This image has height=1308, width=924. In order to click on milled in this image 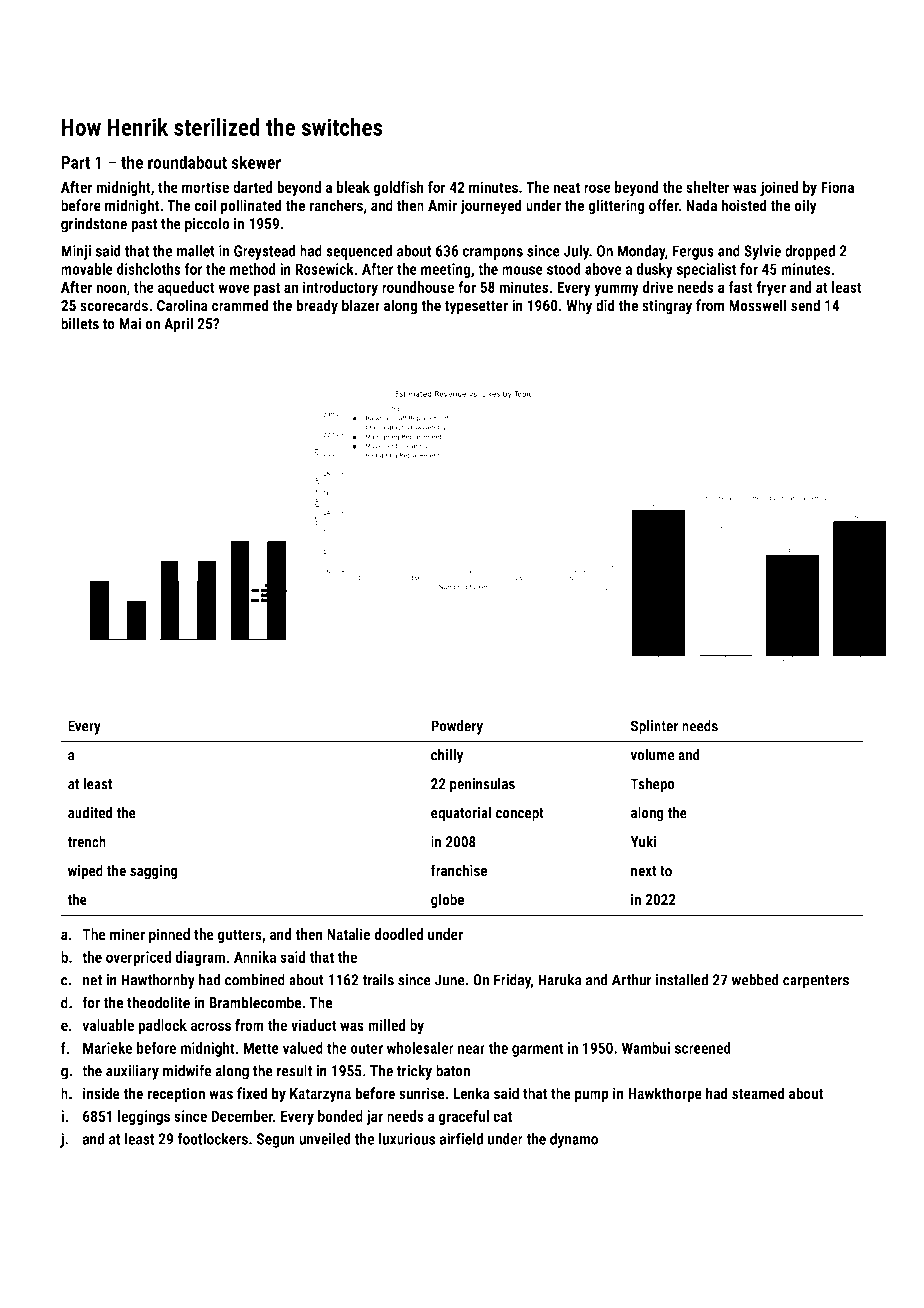, I will do `click(387, 1025)`.
